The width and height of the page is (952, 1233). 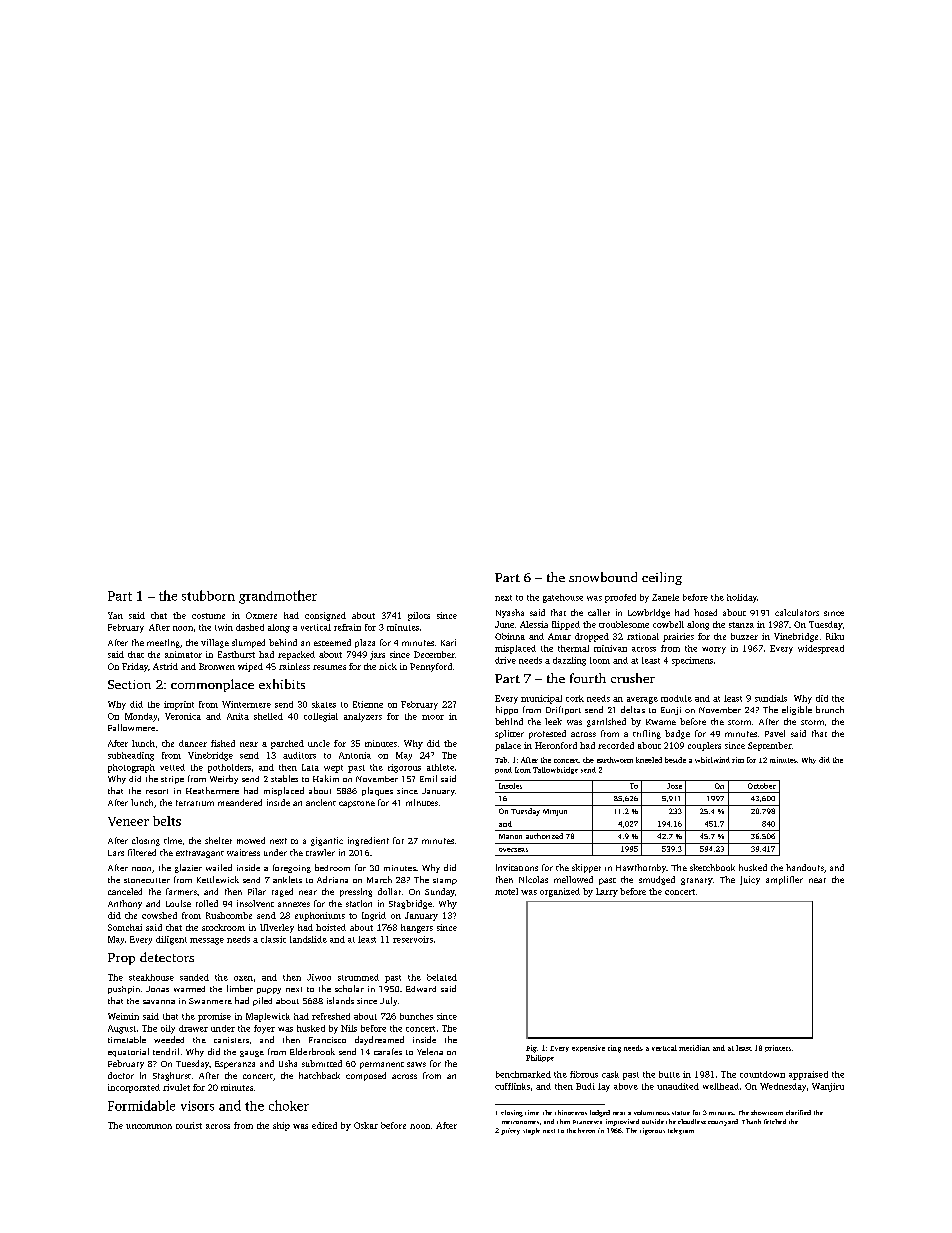 What do you see at coordinates (278, 597) in the page?
I see `grandmother` at bounding box center [278, 597].
